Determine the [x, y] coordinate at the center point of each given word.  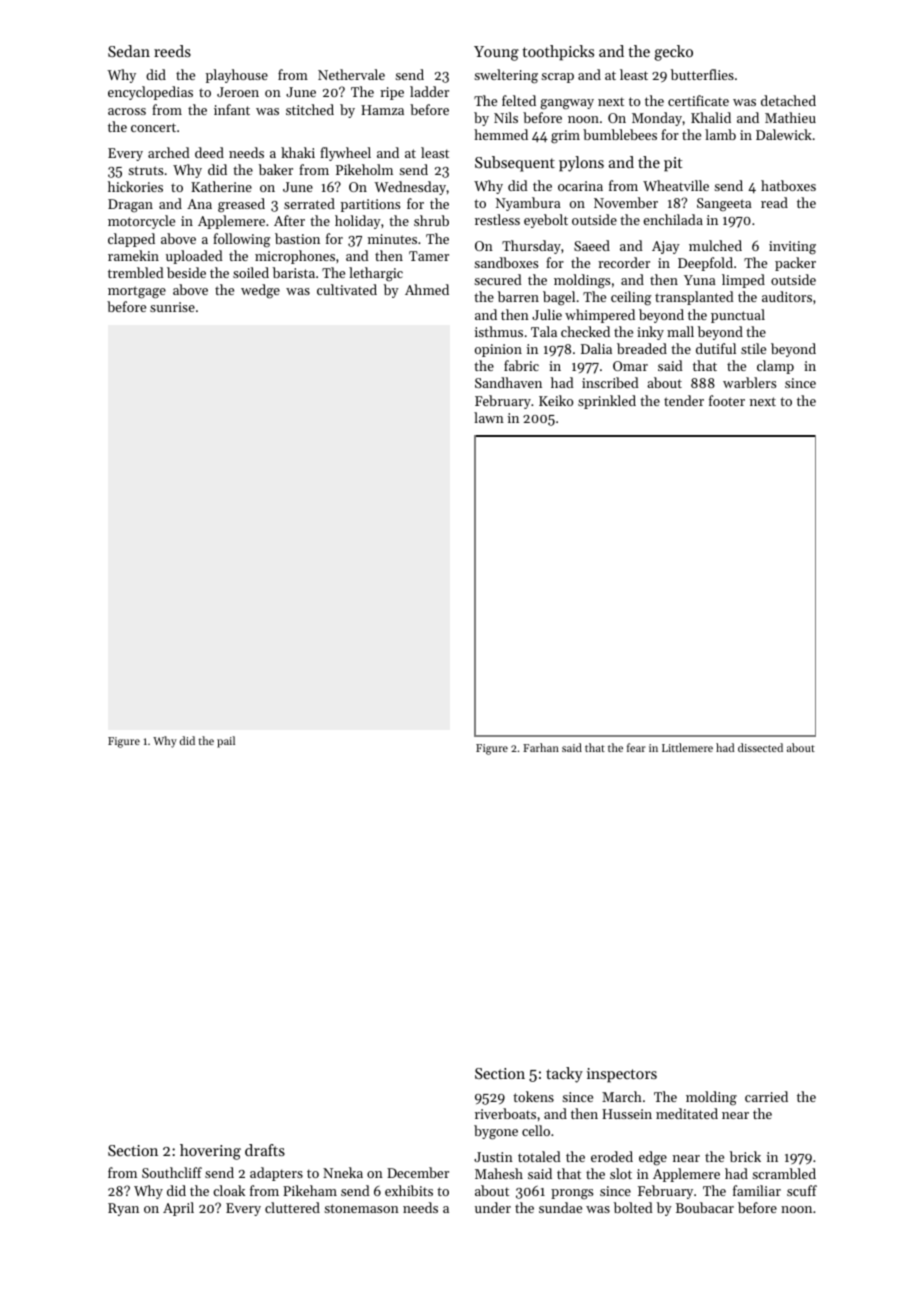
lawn [489, 417]
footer [727, 400]
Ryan [123, 1209]
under [493, 1207]
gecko [673, 53]
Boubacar [705, 1207]
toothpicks [558, 53]
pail [226, 742]
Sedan [129, 51]
